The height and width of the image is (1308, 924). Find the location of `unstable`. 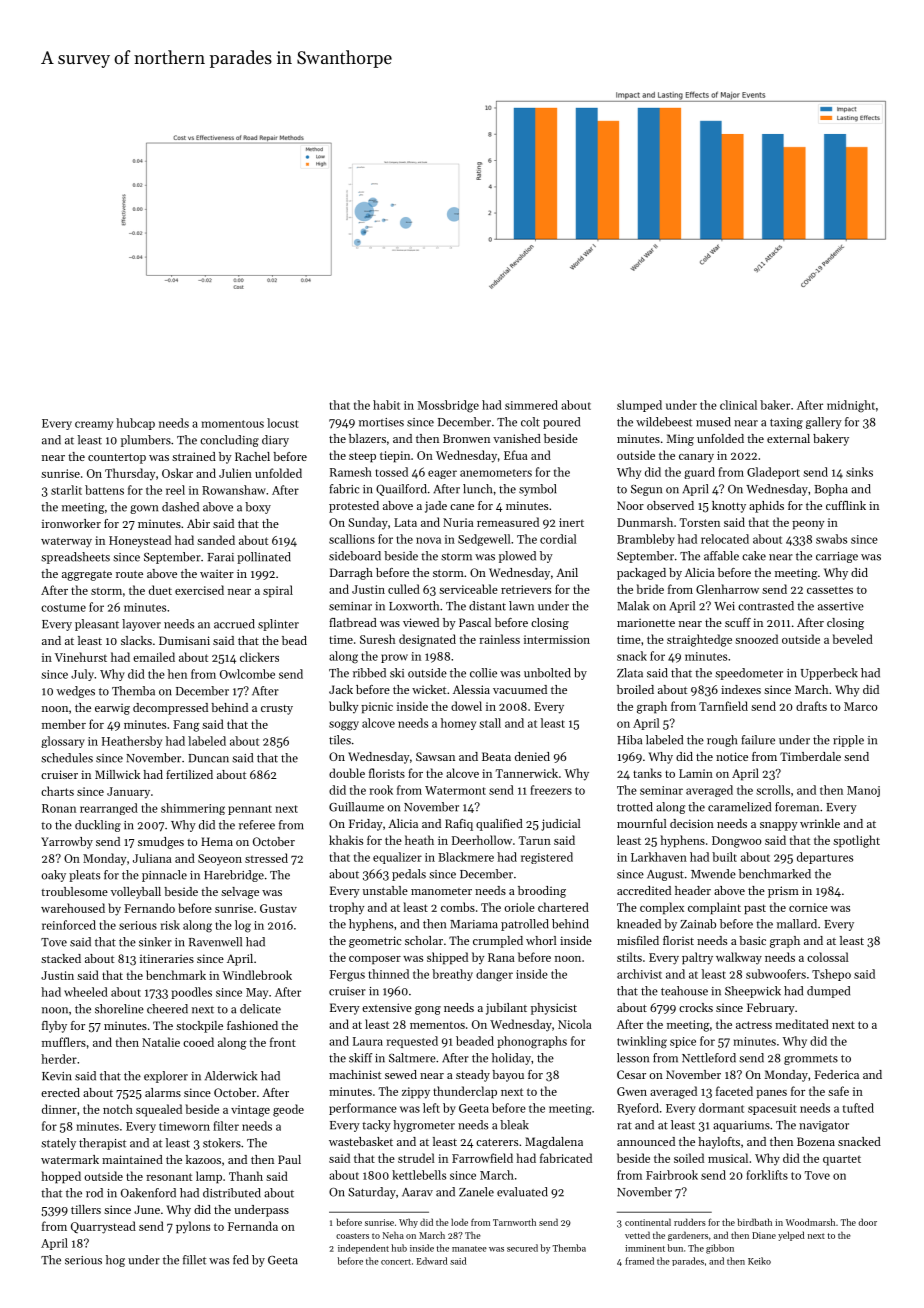

unstable is located at coordinates (385, 890).
